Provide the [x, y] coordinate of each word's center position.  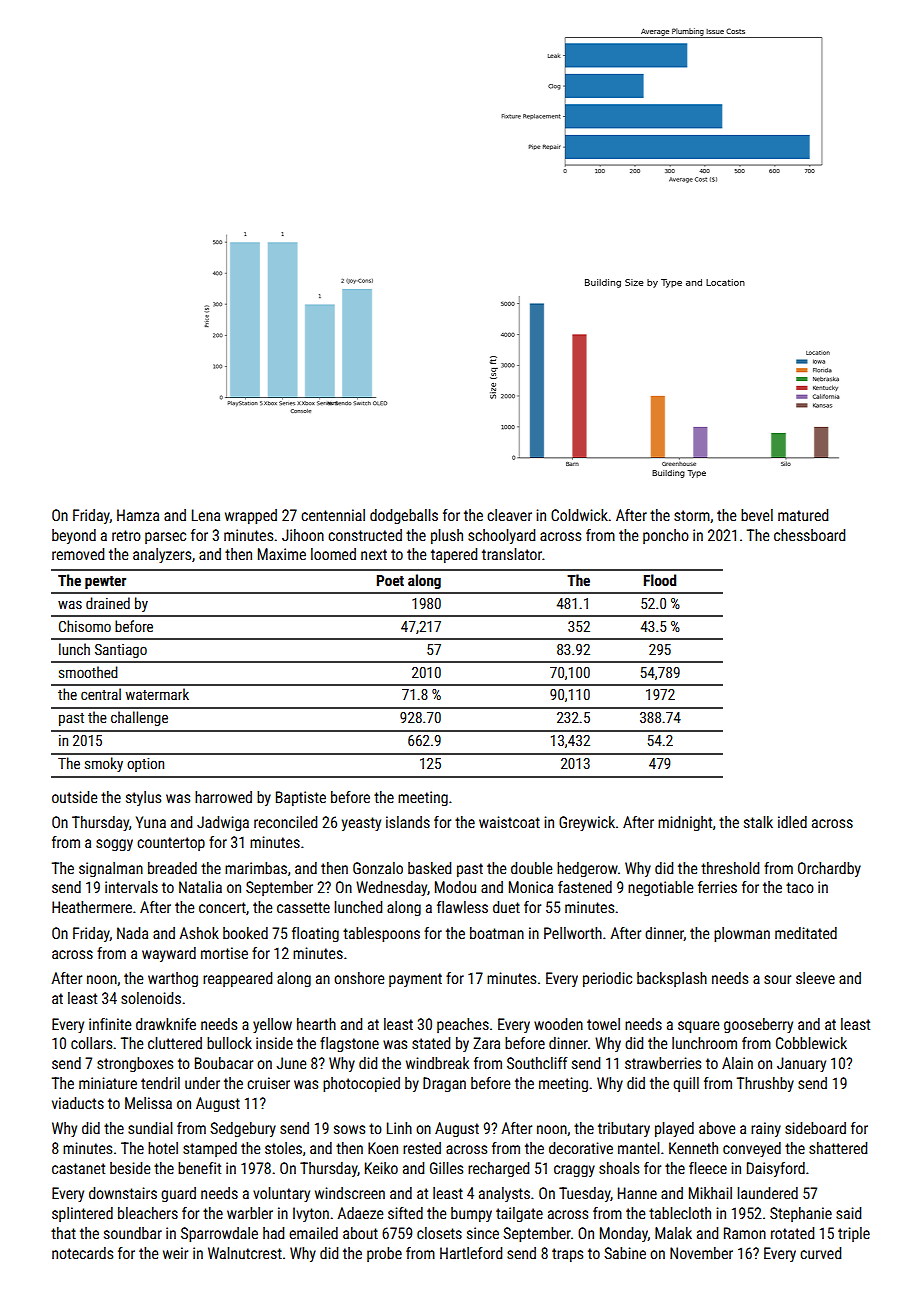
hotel [163, 1148]
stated [431, 1043]
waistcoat [509, 822]
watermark [157, 694]
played [674, 1129]
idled [792, 822]
